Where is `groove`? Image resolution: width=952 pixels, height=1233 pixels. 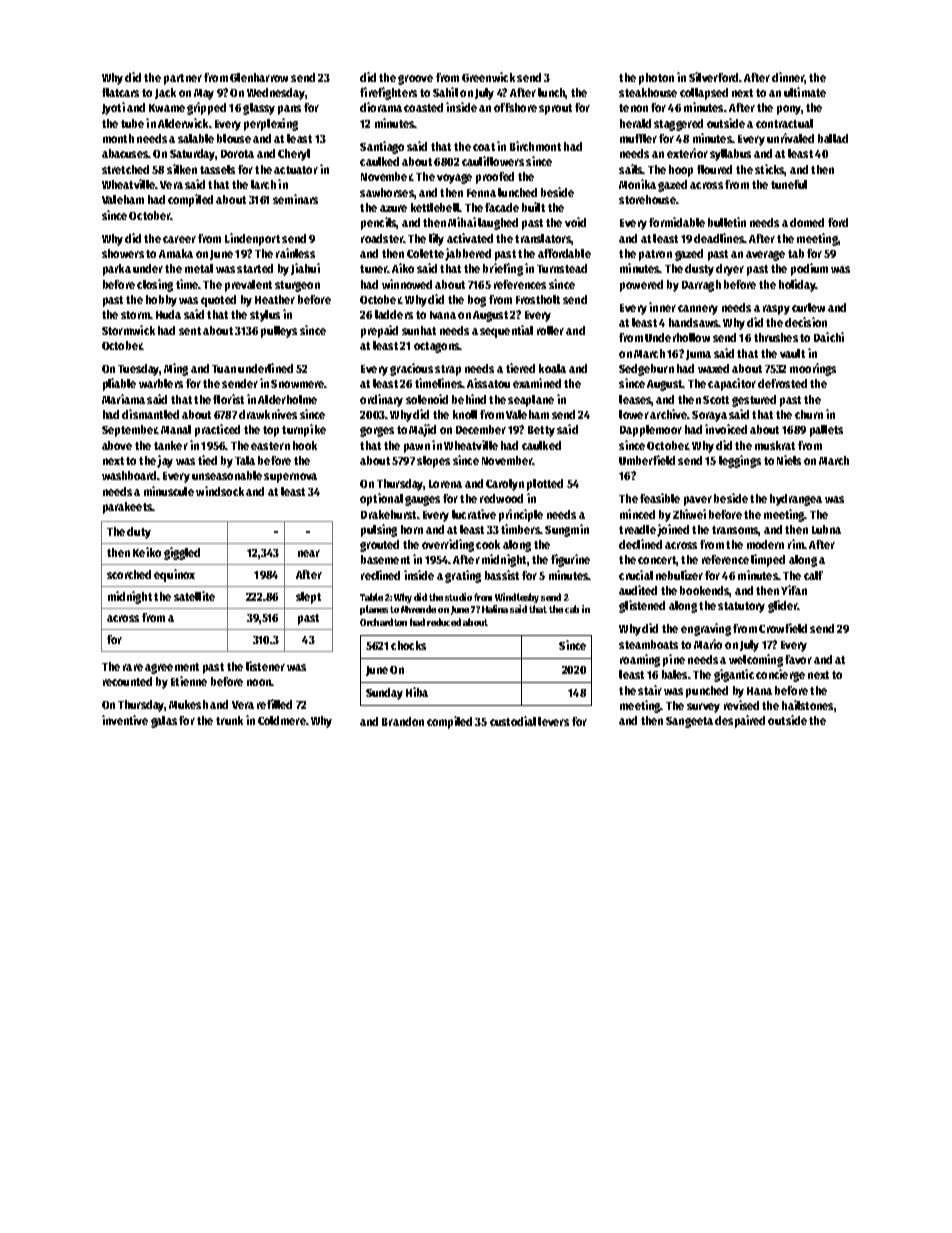
groove is located at coordinates (415, 80).
